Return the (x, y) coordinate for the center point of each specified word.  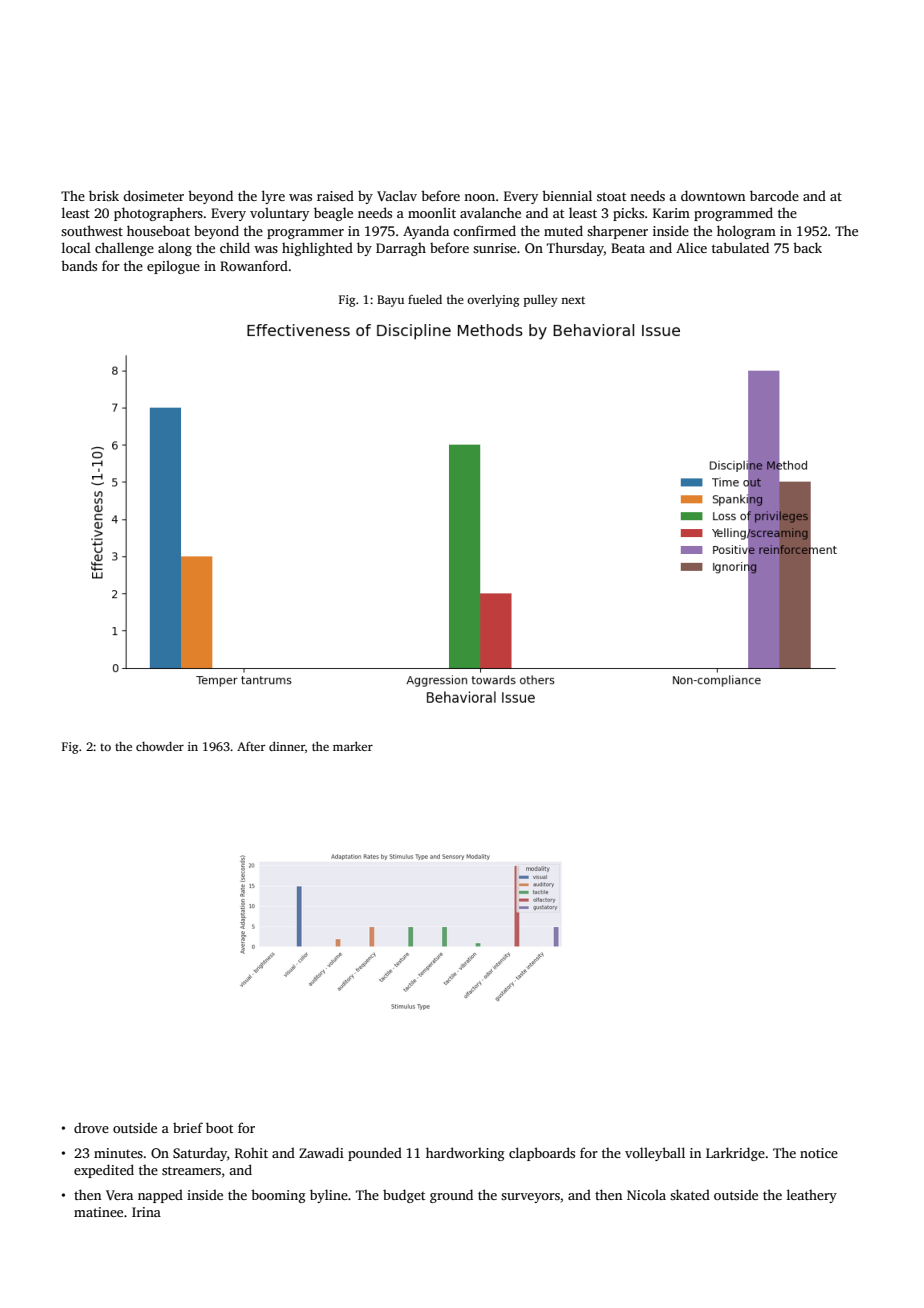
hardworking (465, 1154)
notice (819, 1153)
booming (278, 1196)
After (251, 746)
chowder (160, 746)
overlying (493, 300)
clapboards (542, 1154)
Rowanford (254, 265)
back (807, 247)
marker (353, 746)
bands (79, 265)
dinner (287, 746)
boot (219, 1127)
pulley (541, 300)
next (573, 300)
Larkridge (735, 1154)
